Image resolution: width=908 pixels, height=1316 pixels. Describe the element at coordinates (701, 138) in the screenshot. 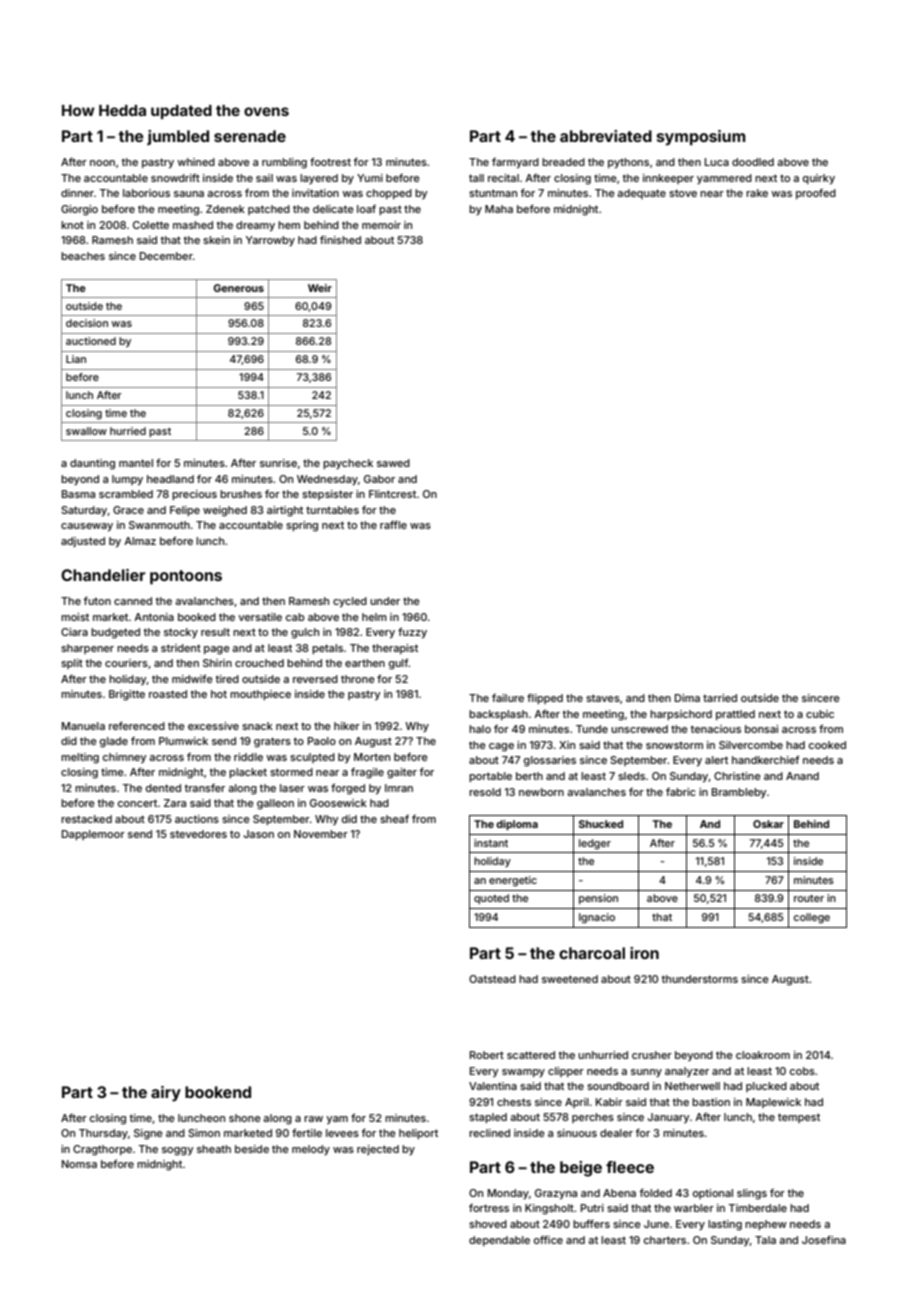

I see `symposium` at that location.
